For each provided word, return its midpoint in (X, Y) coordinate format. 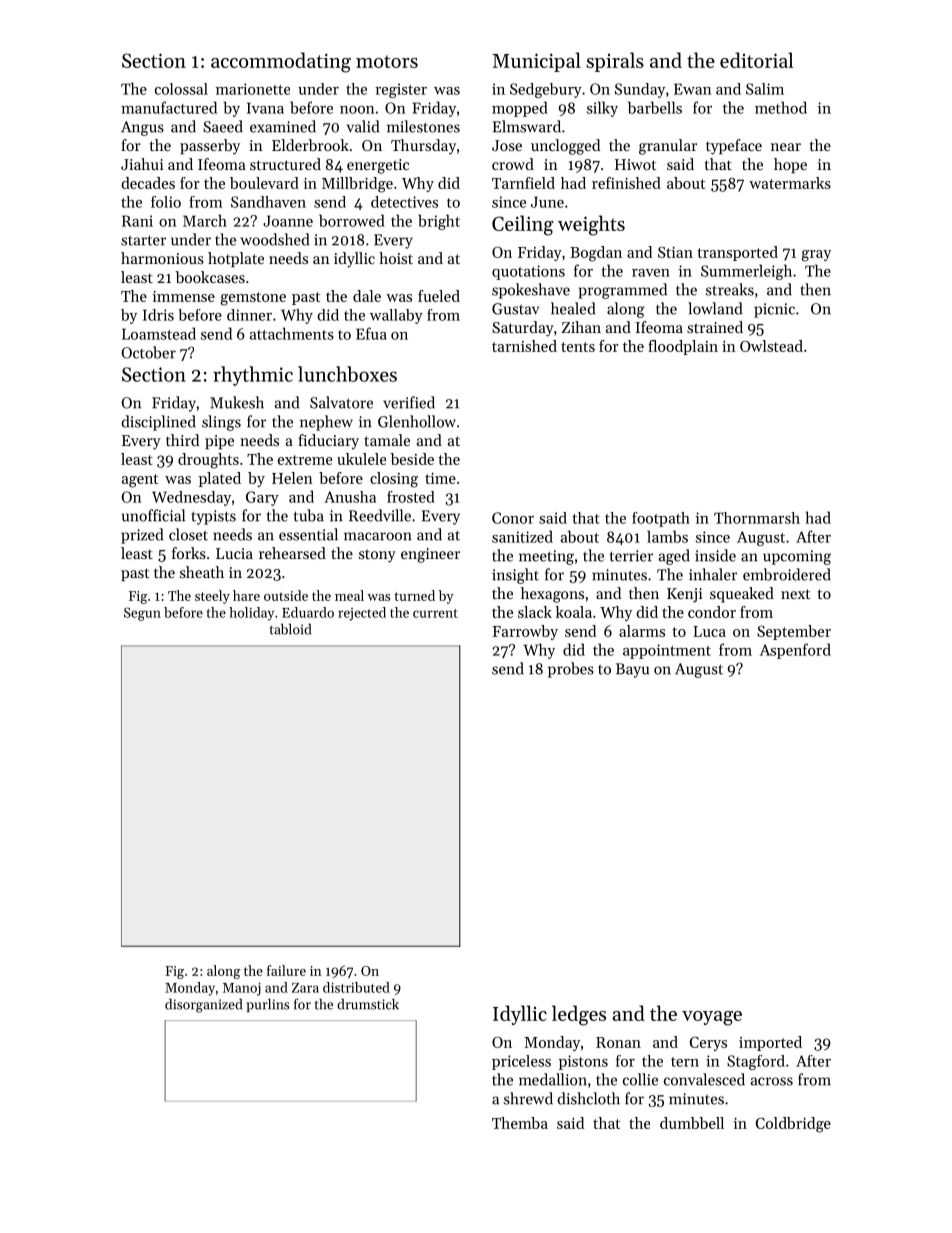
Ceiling (523, 225)
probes (571, 670)
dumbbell (692, 1123)
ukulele (361, 459)
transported (737, 253)
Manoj (242, 989)
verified (409, 402)
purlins (267, 1005)
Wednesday (191, 498)
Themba (520, 1123)
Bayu (632, 670)
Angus (142, 128)
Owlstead (771, 346)
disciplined (158, 423)
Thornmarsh (757, 518)
